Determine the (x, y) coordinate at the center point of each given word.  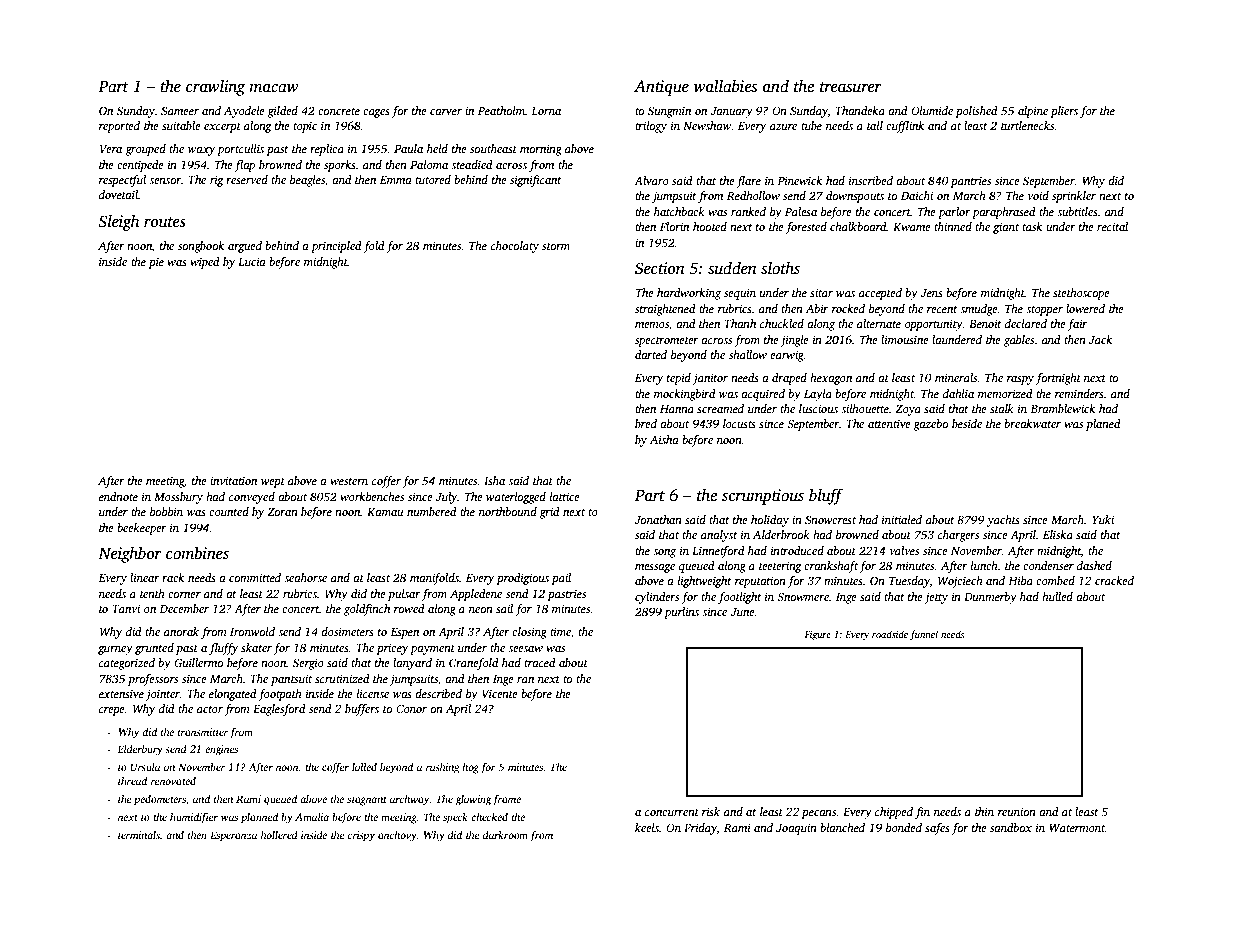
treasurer (851, 87)
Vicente (500, 693)
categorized (127, 664)
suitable (181, 125)
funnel (924, 635)
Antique (661, 88)
